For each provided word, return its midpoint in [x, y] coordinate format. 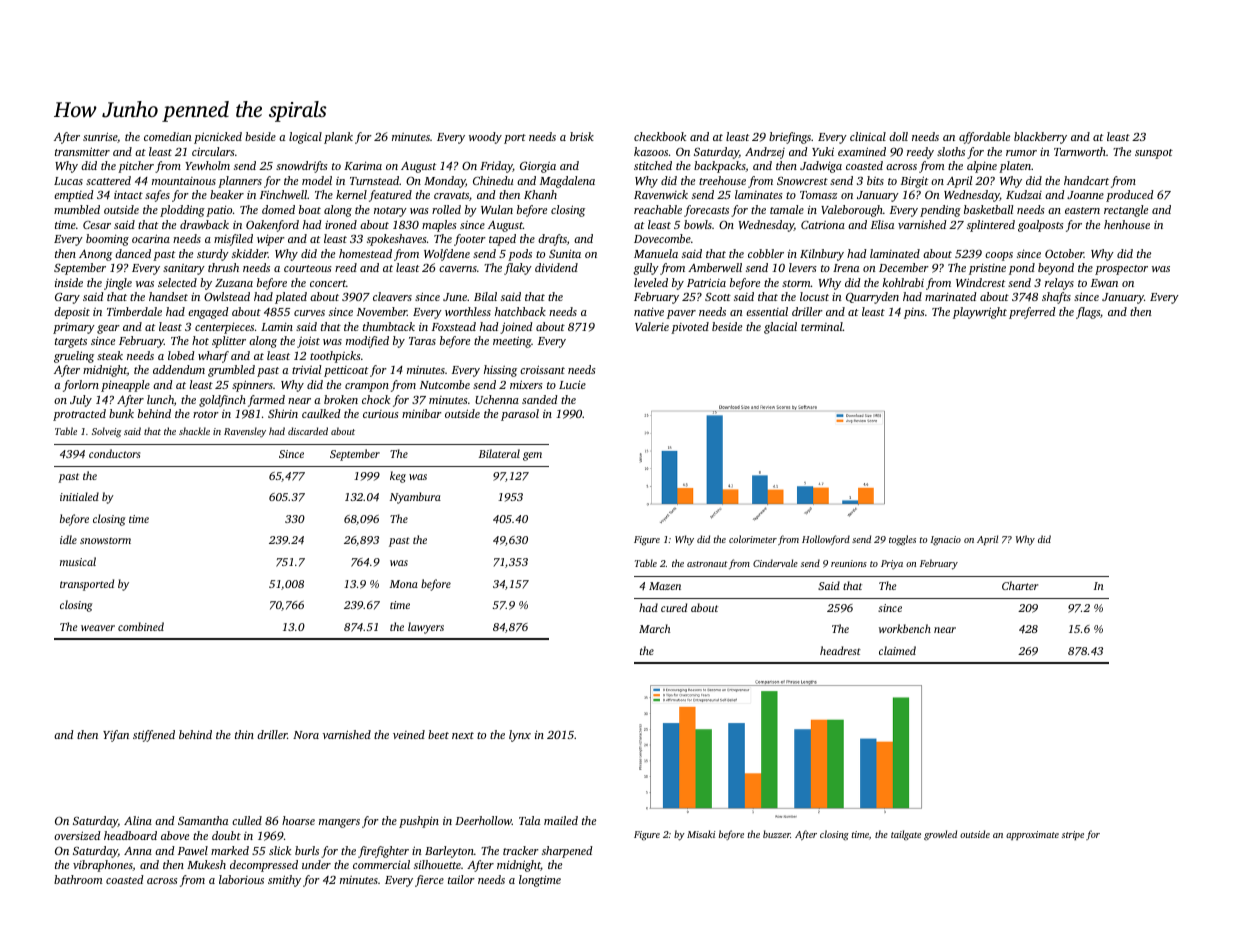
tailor [461, 879]
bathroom [78, 879]
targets [71, 343]
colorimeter [753, 539]
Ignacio [945, 541]
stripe [1073, 835]
